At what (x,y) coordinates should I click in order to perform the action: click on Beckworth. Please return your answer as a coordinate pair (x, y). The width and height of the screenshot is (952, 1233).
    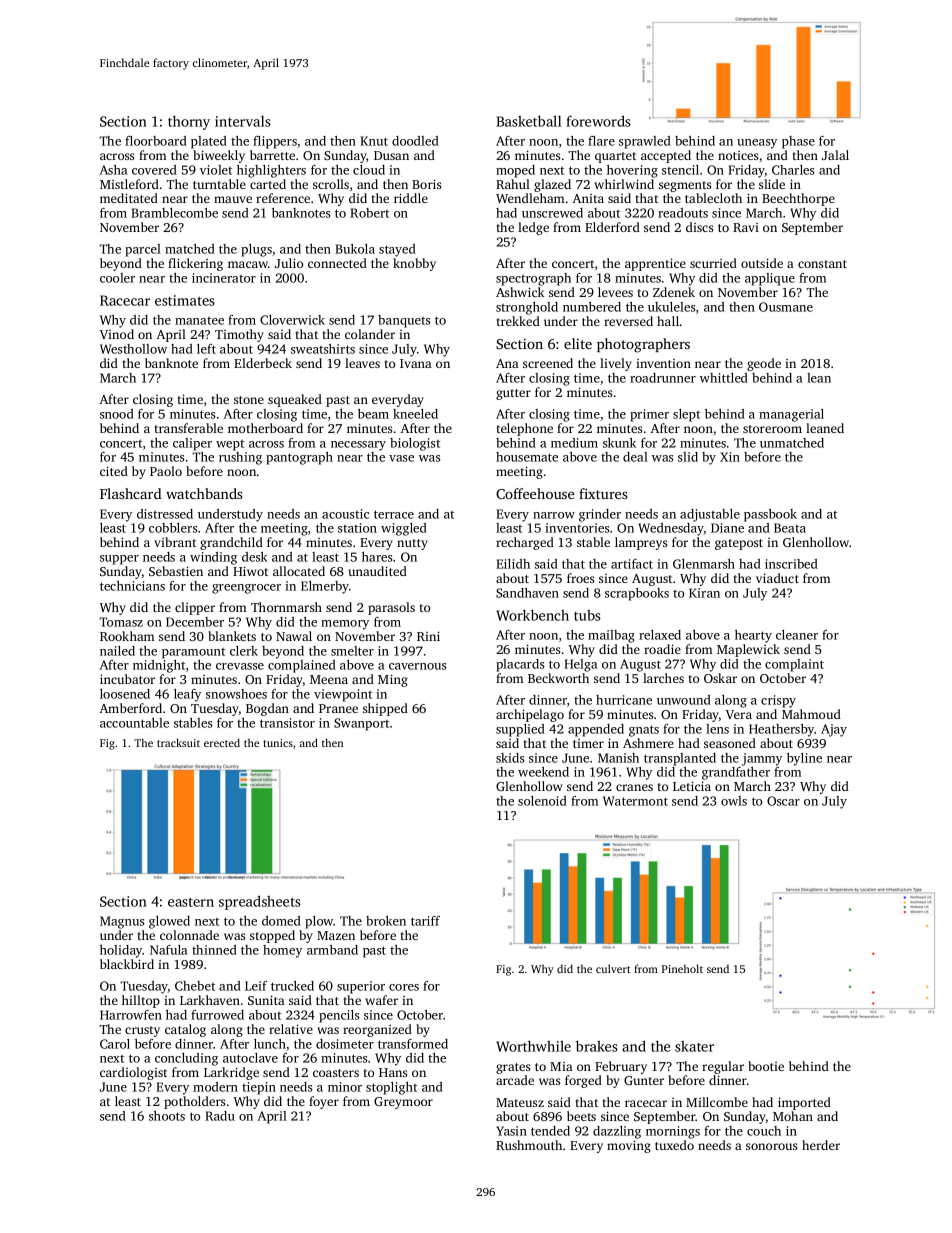
    Looking at the image, I should click on (558, 678).
